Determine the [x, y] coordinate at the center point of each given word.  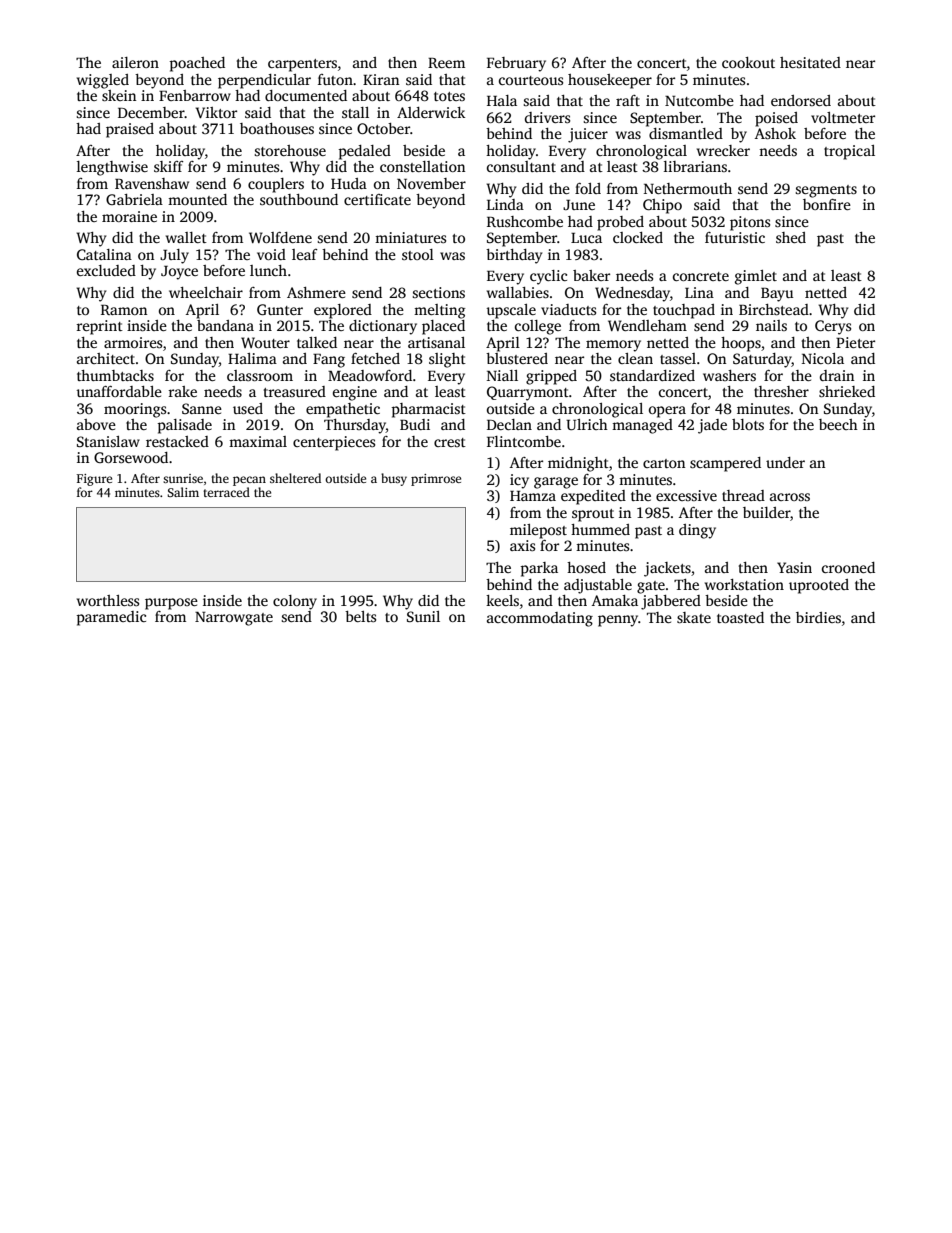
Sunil [423, 616]
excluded [106, 270]
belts [360, 616]
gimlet [756, 277]
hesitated [810, 62]
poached [197, 64]
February [516, 64]
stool [418, 254]
